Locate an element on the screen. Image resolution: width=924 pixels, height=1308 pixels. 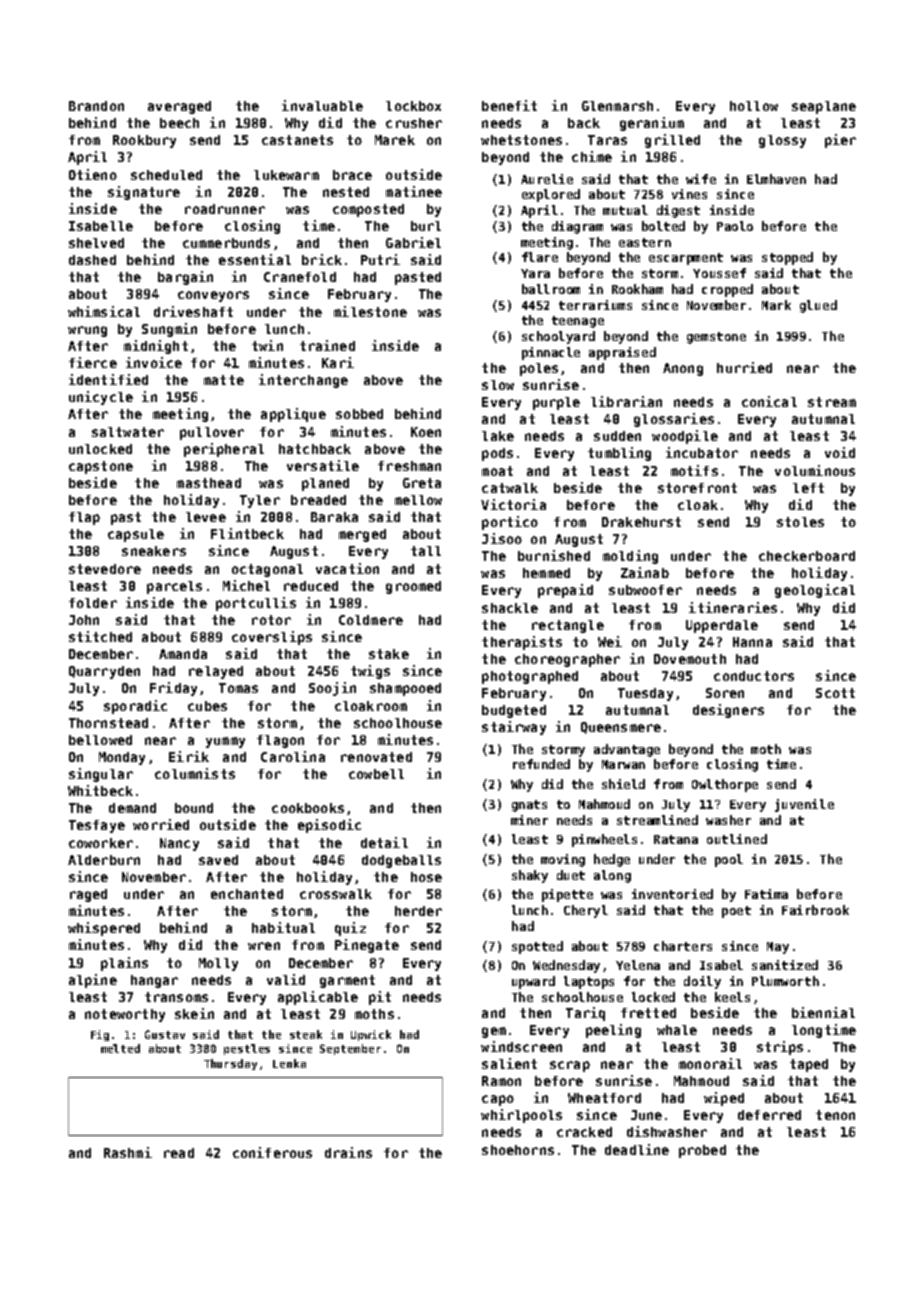
cookbooks is located at coordinates (308, 808).
